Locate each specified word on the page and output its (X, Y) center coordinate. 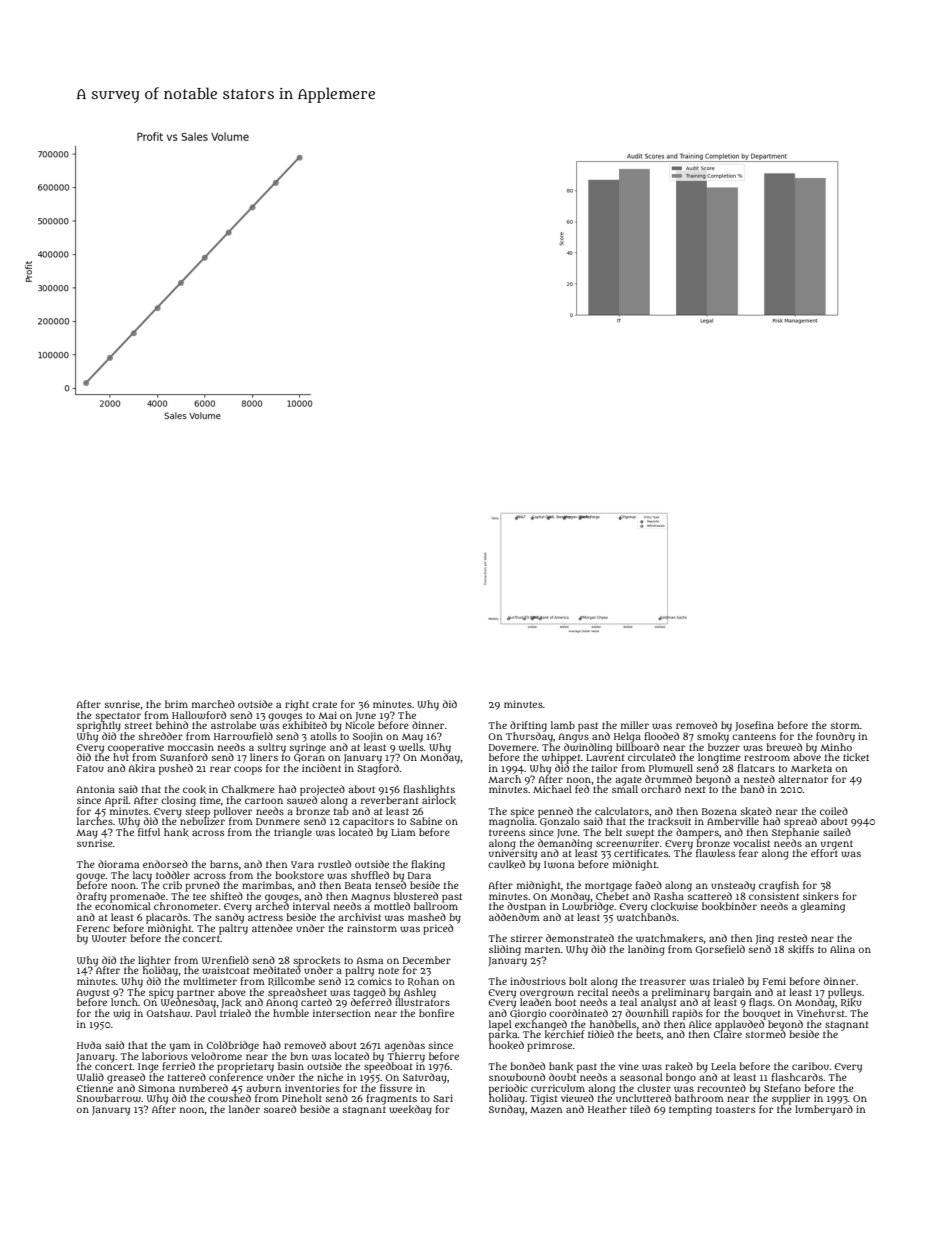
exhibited (304, 725)
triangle (293, 833)
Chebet (612, 896)
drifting (528, 726)
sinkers (821, 896)
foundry (835, 737)
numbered (203, 1088)
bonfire (436, 1013)
